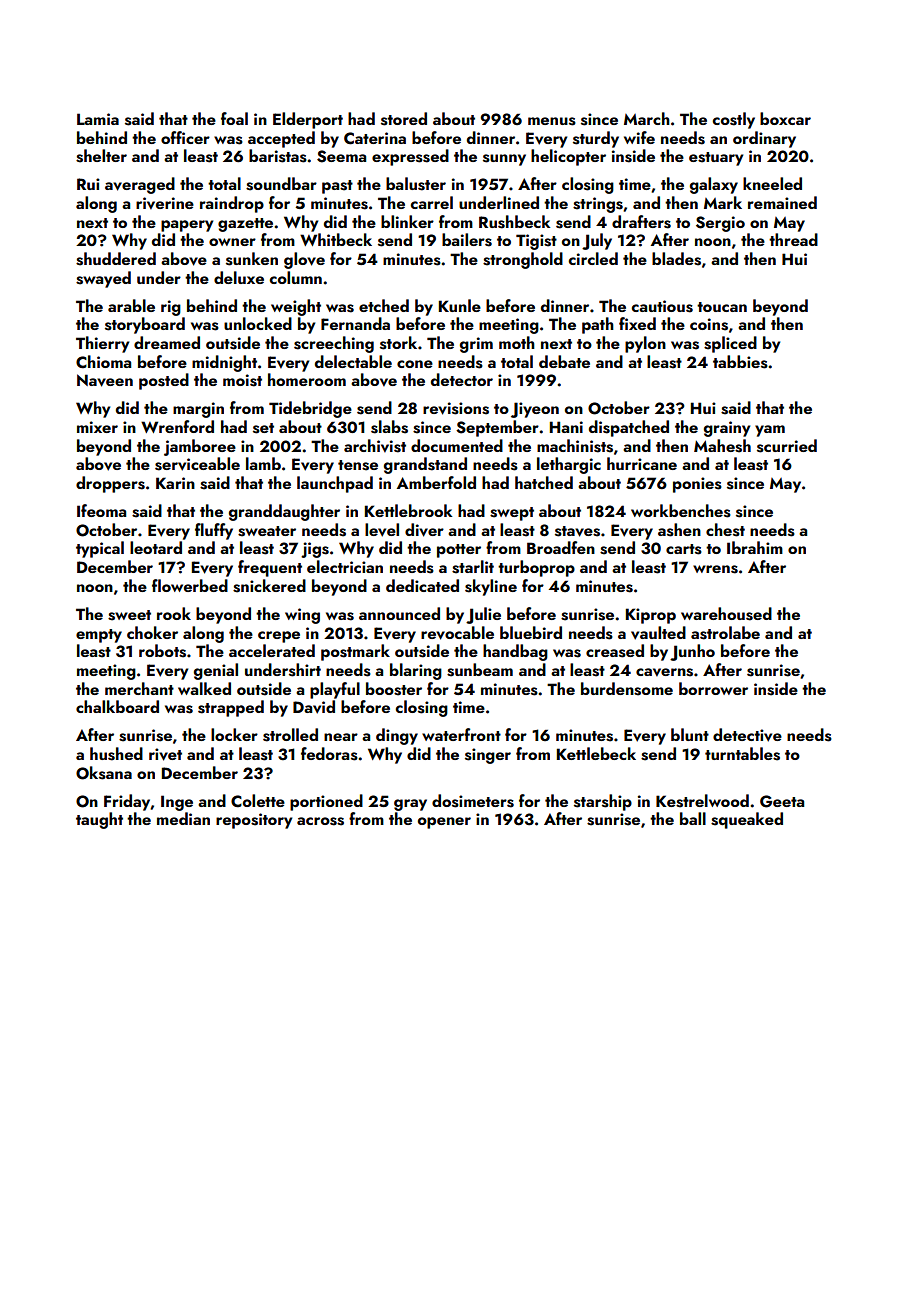 The width and height of the page is (908, 1316). What do you see at coordinates (88, 184) in the page?
I see `Rui` at bounding box center [88, 184].
